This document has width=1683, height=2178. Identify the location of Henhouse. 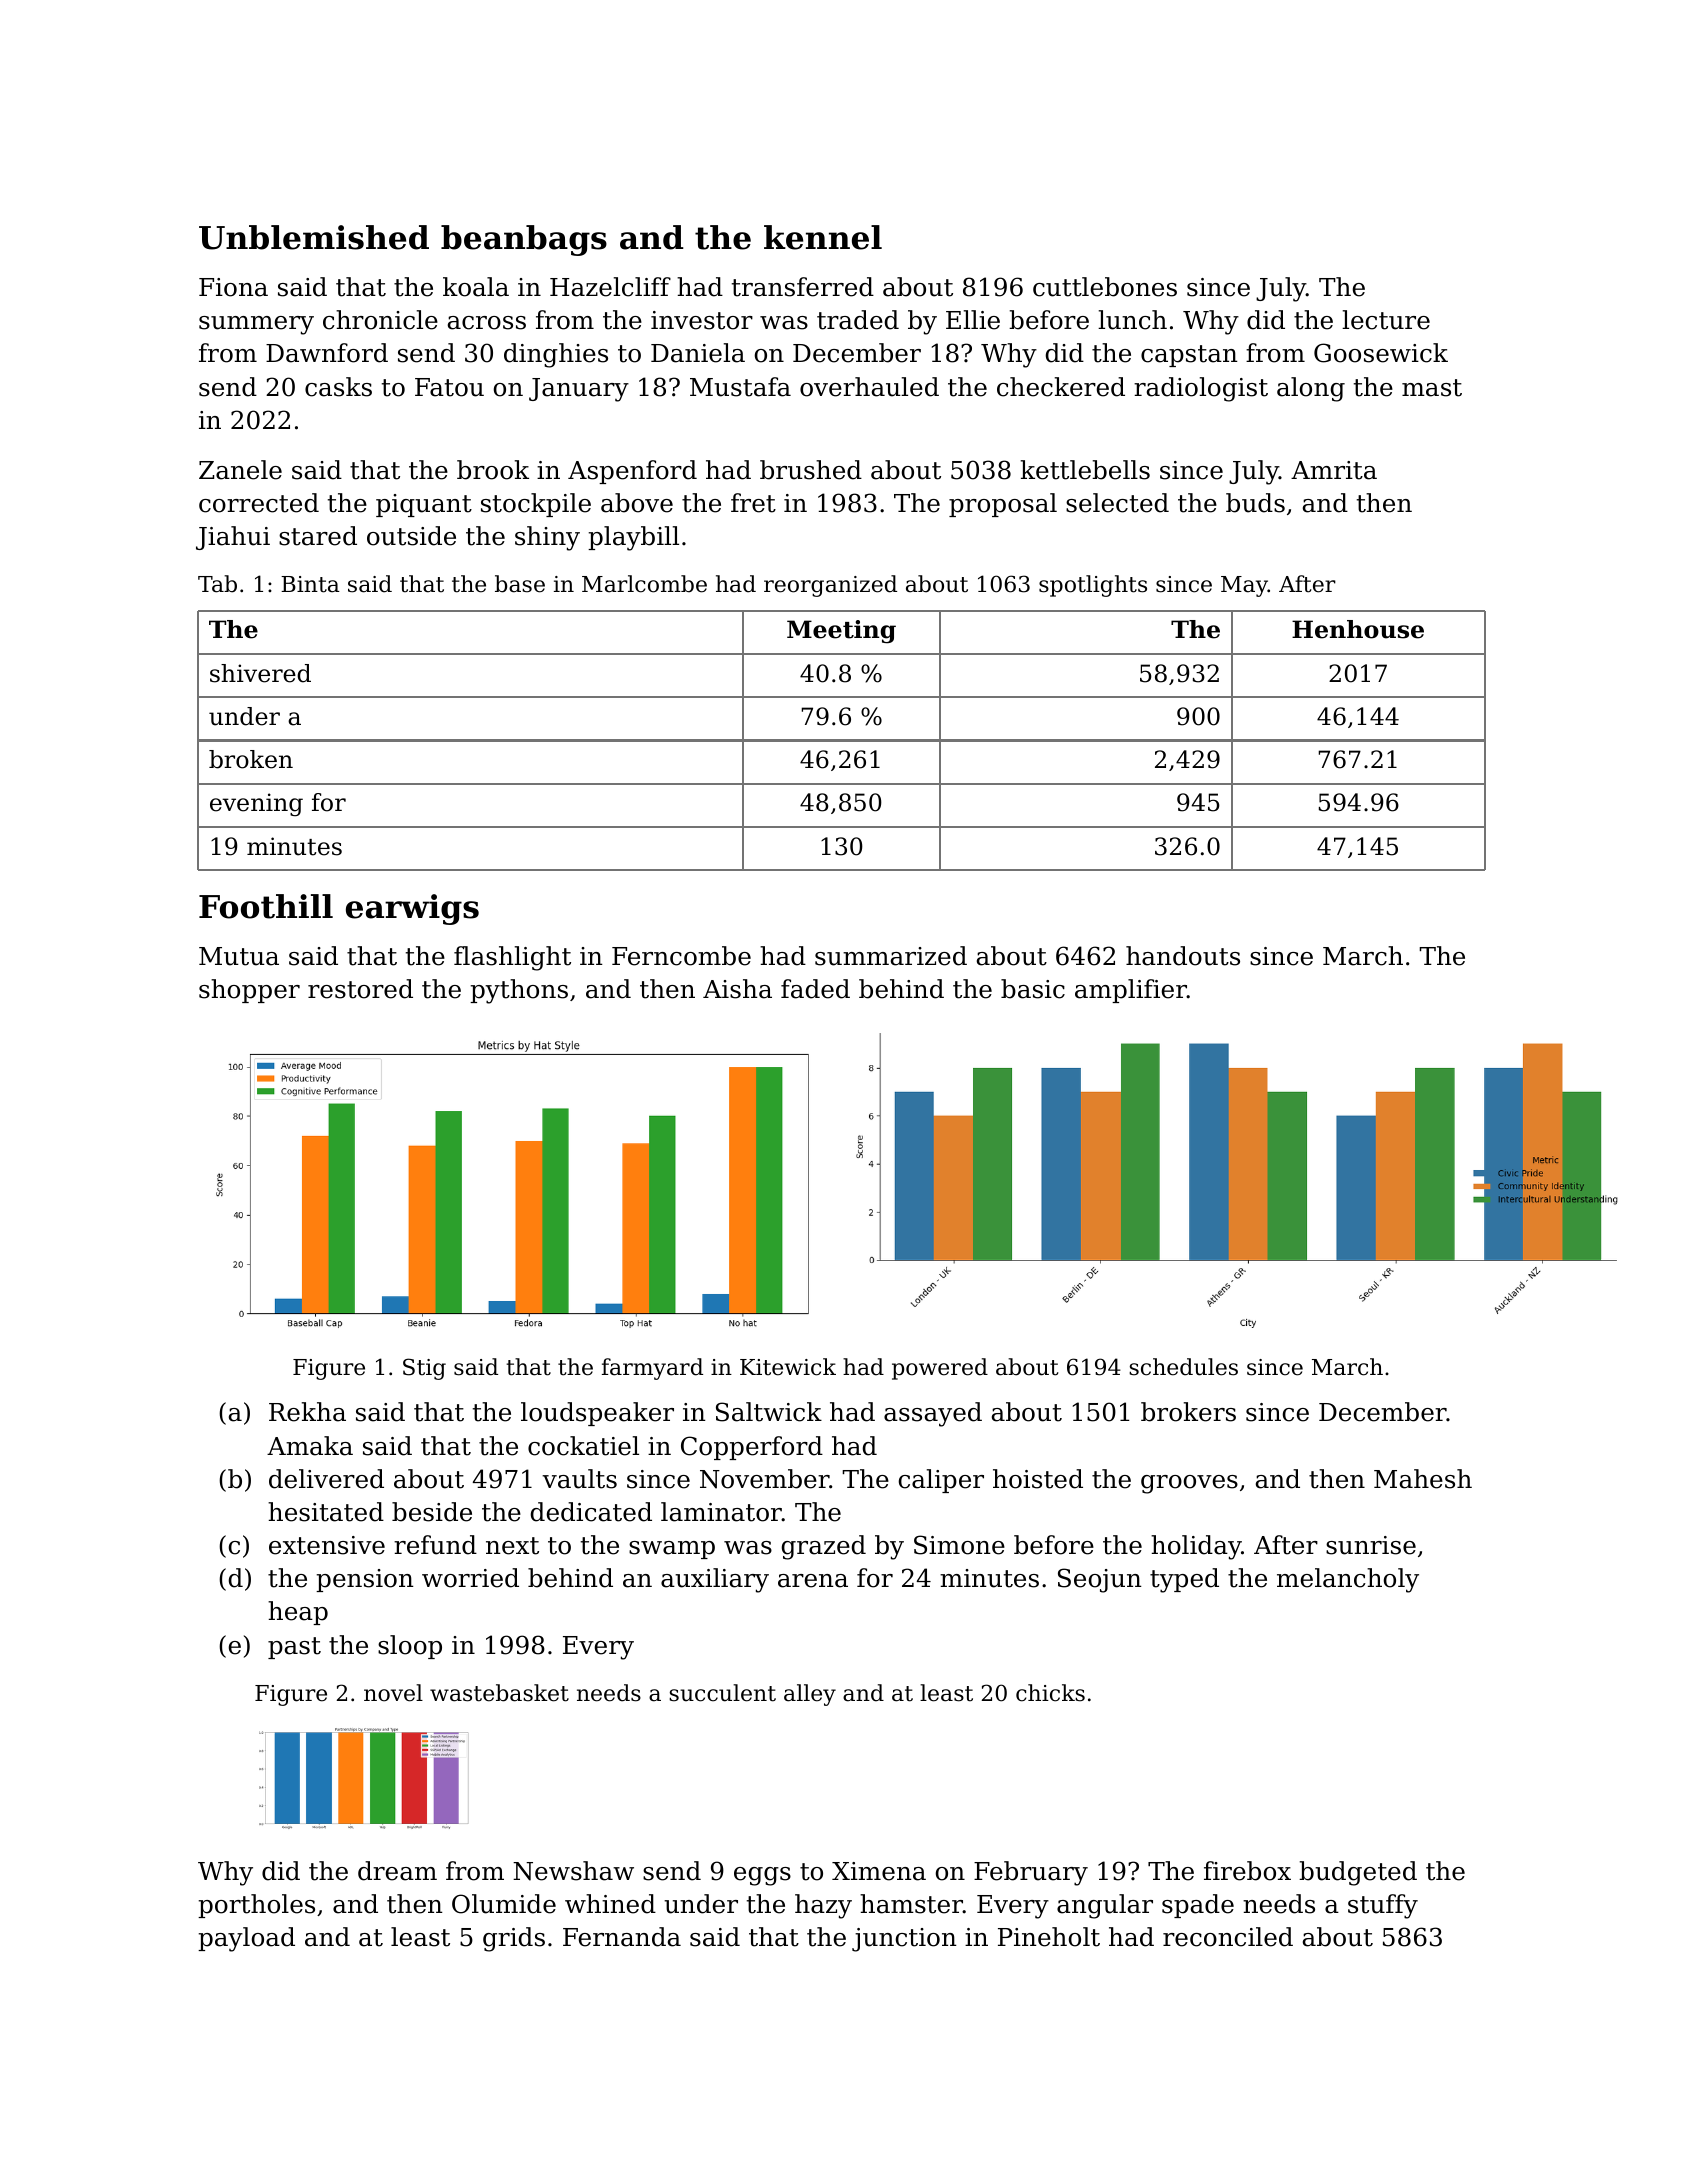
(1358, 629).
